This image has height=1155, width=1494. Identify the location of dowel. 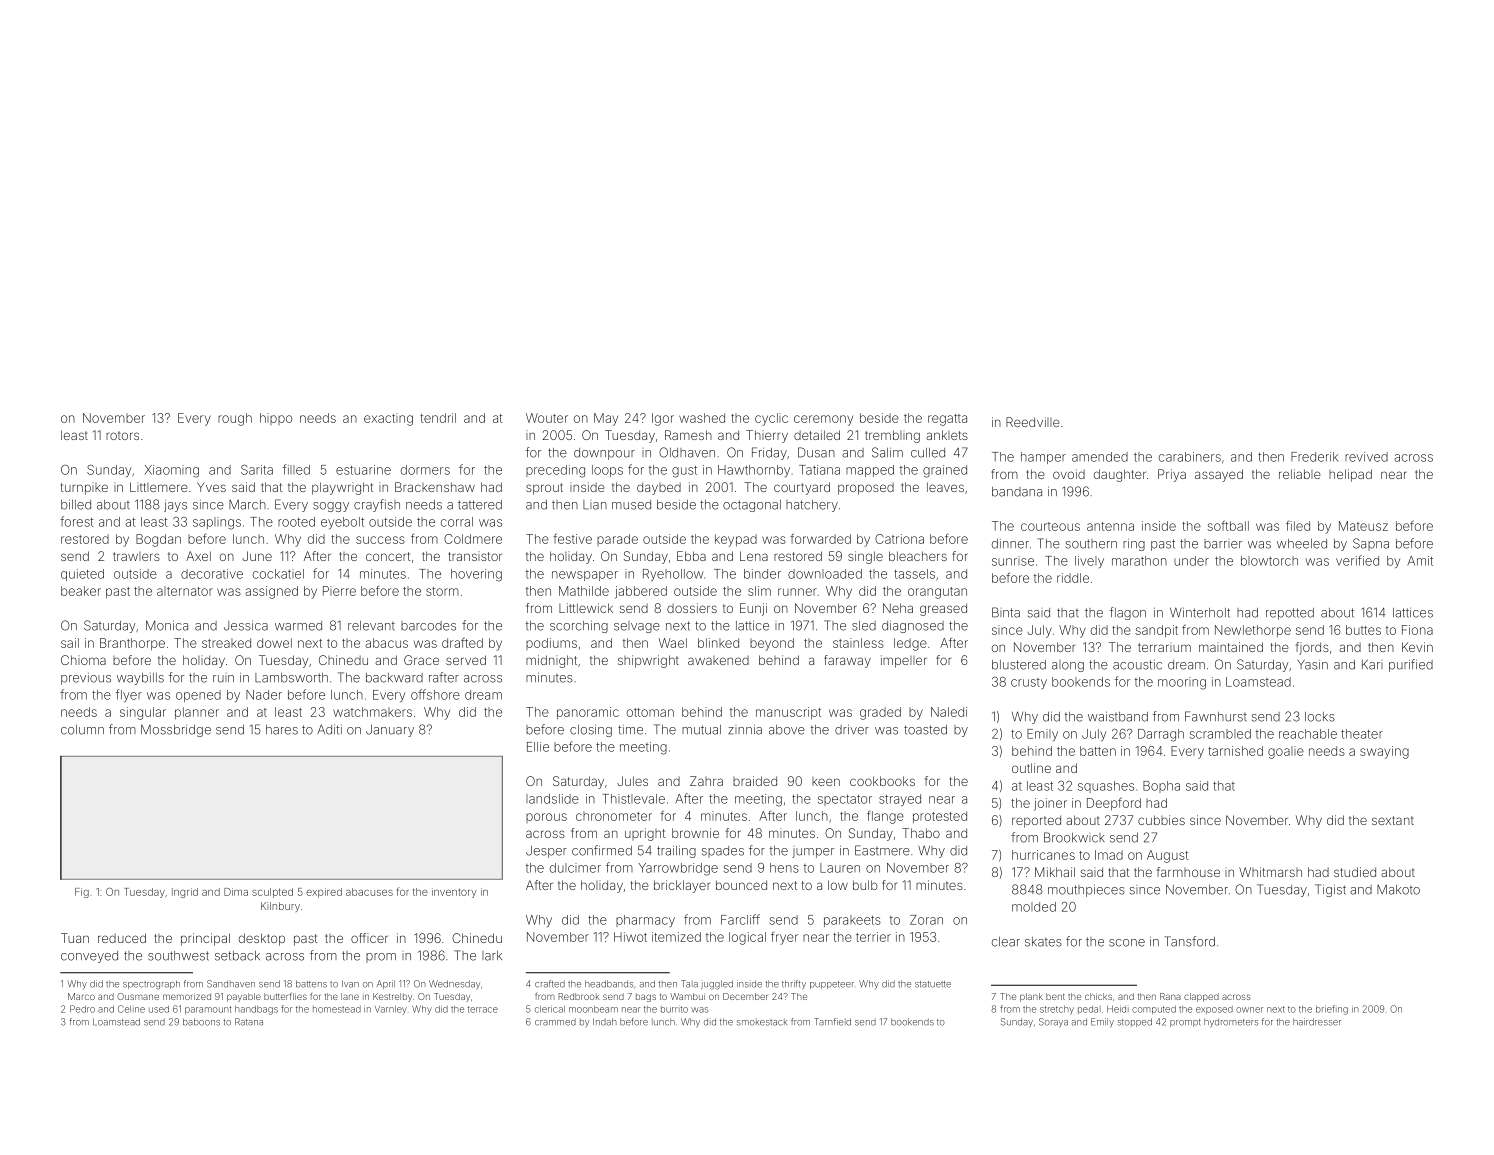
(274, 643).
